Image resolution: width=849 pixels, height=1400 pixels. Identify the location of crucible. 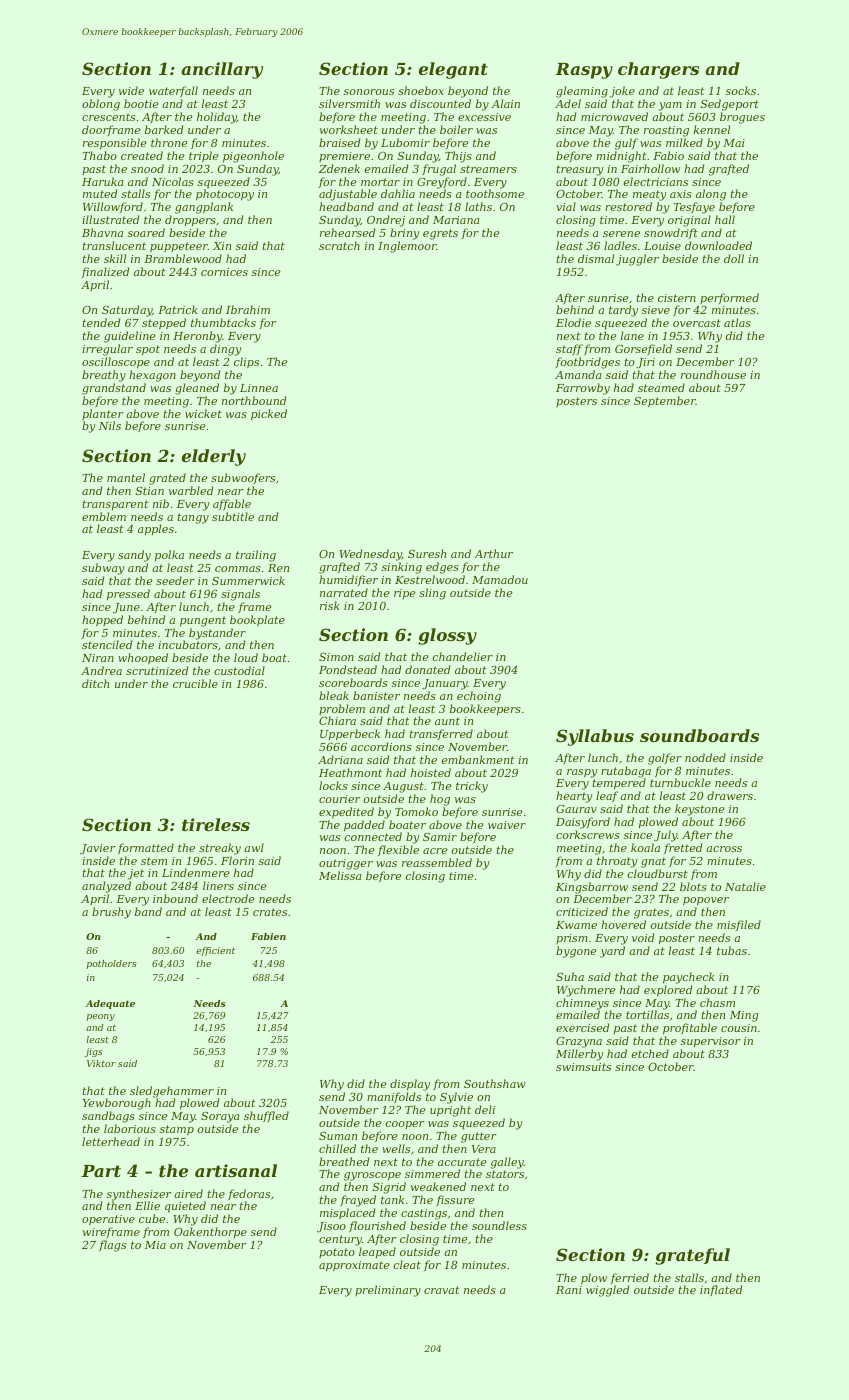
(195, 683).
